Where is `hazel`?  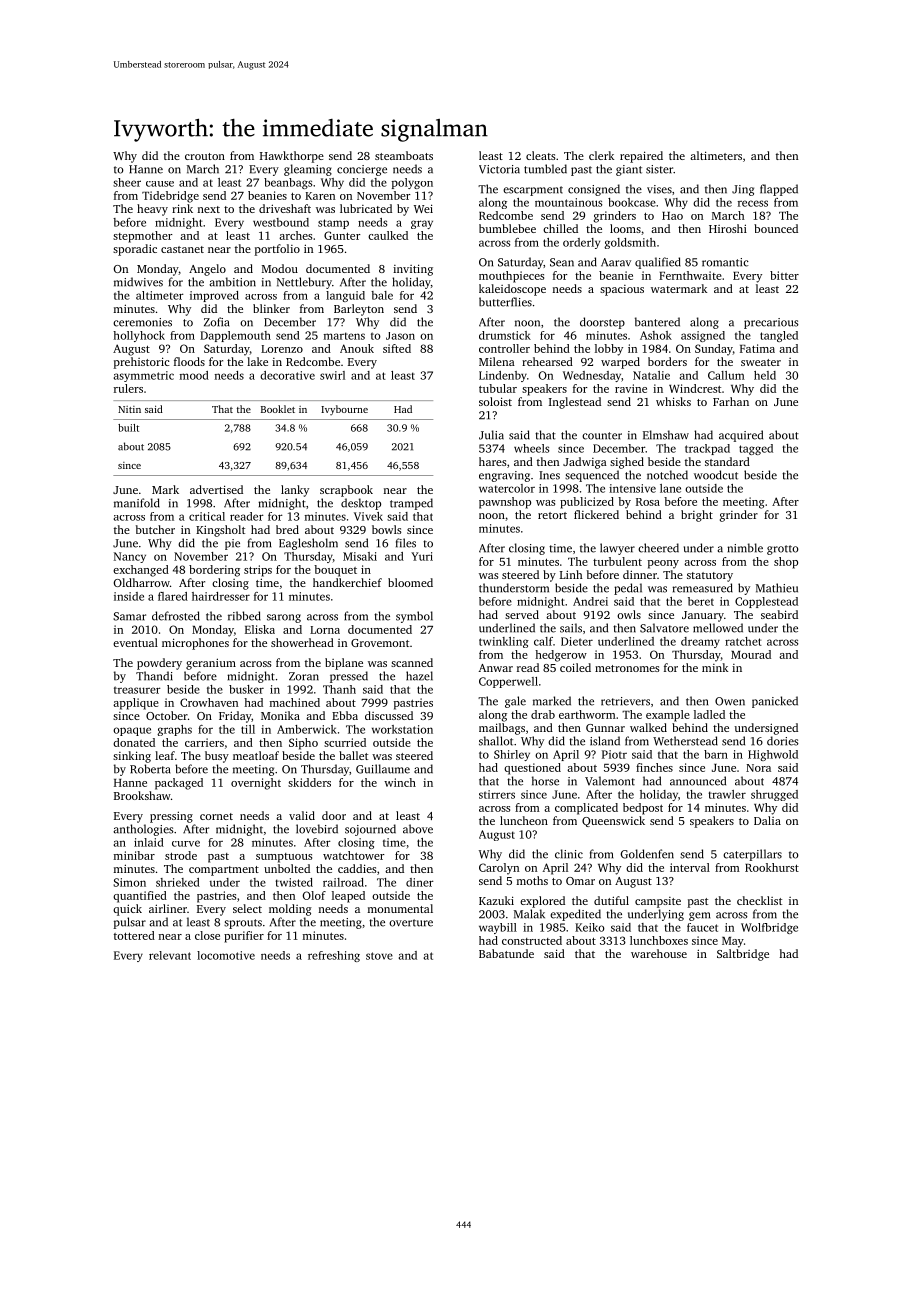
hazel is located at coordinates (419, 676).
